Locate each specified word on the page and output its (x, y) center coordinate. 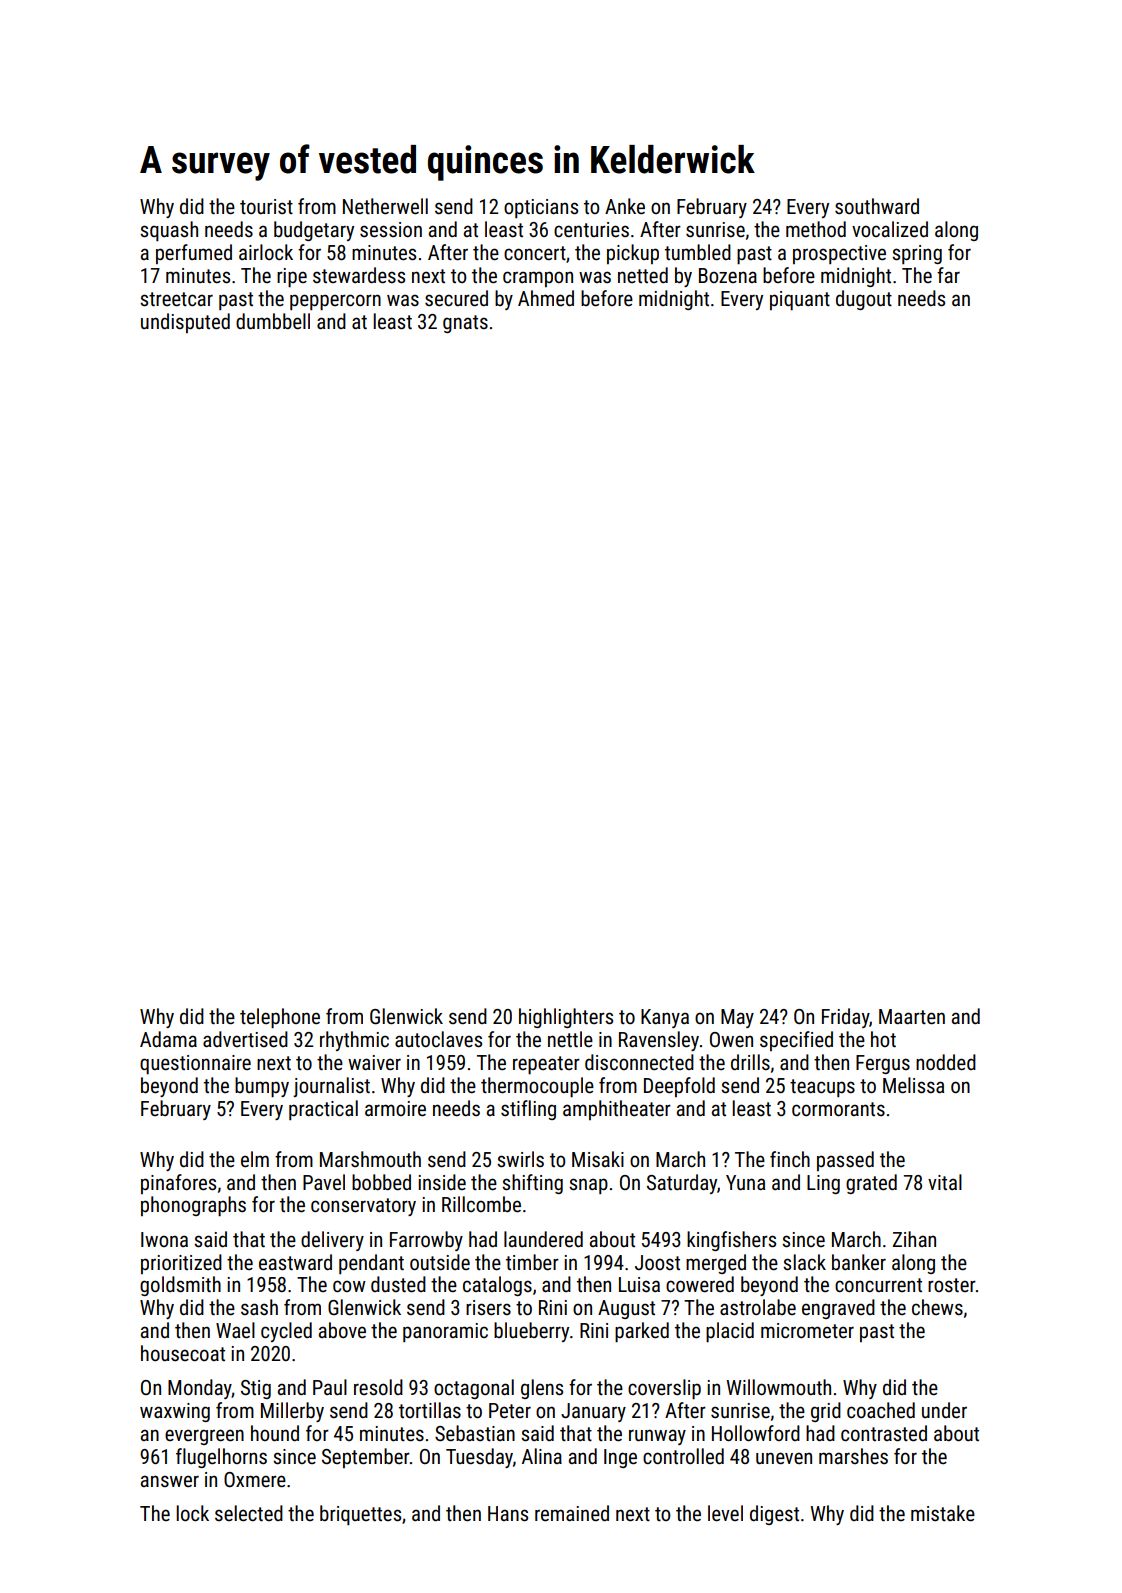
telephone (280, 1018)
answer (170, 1481)
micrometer (807, 1331)
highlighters (566, 1018)
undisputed (185, 323)
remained (572, 1513)
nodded (946, 1062)
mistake (943, 1513)
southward (877, 206)
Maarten (912, 1017)
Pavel (324, 1182)
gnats (465, 324)
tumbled (698, 252)
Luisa (639, 1284)
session (391, 230)
